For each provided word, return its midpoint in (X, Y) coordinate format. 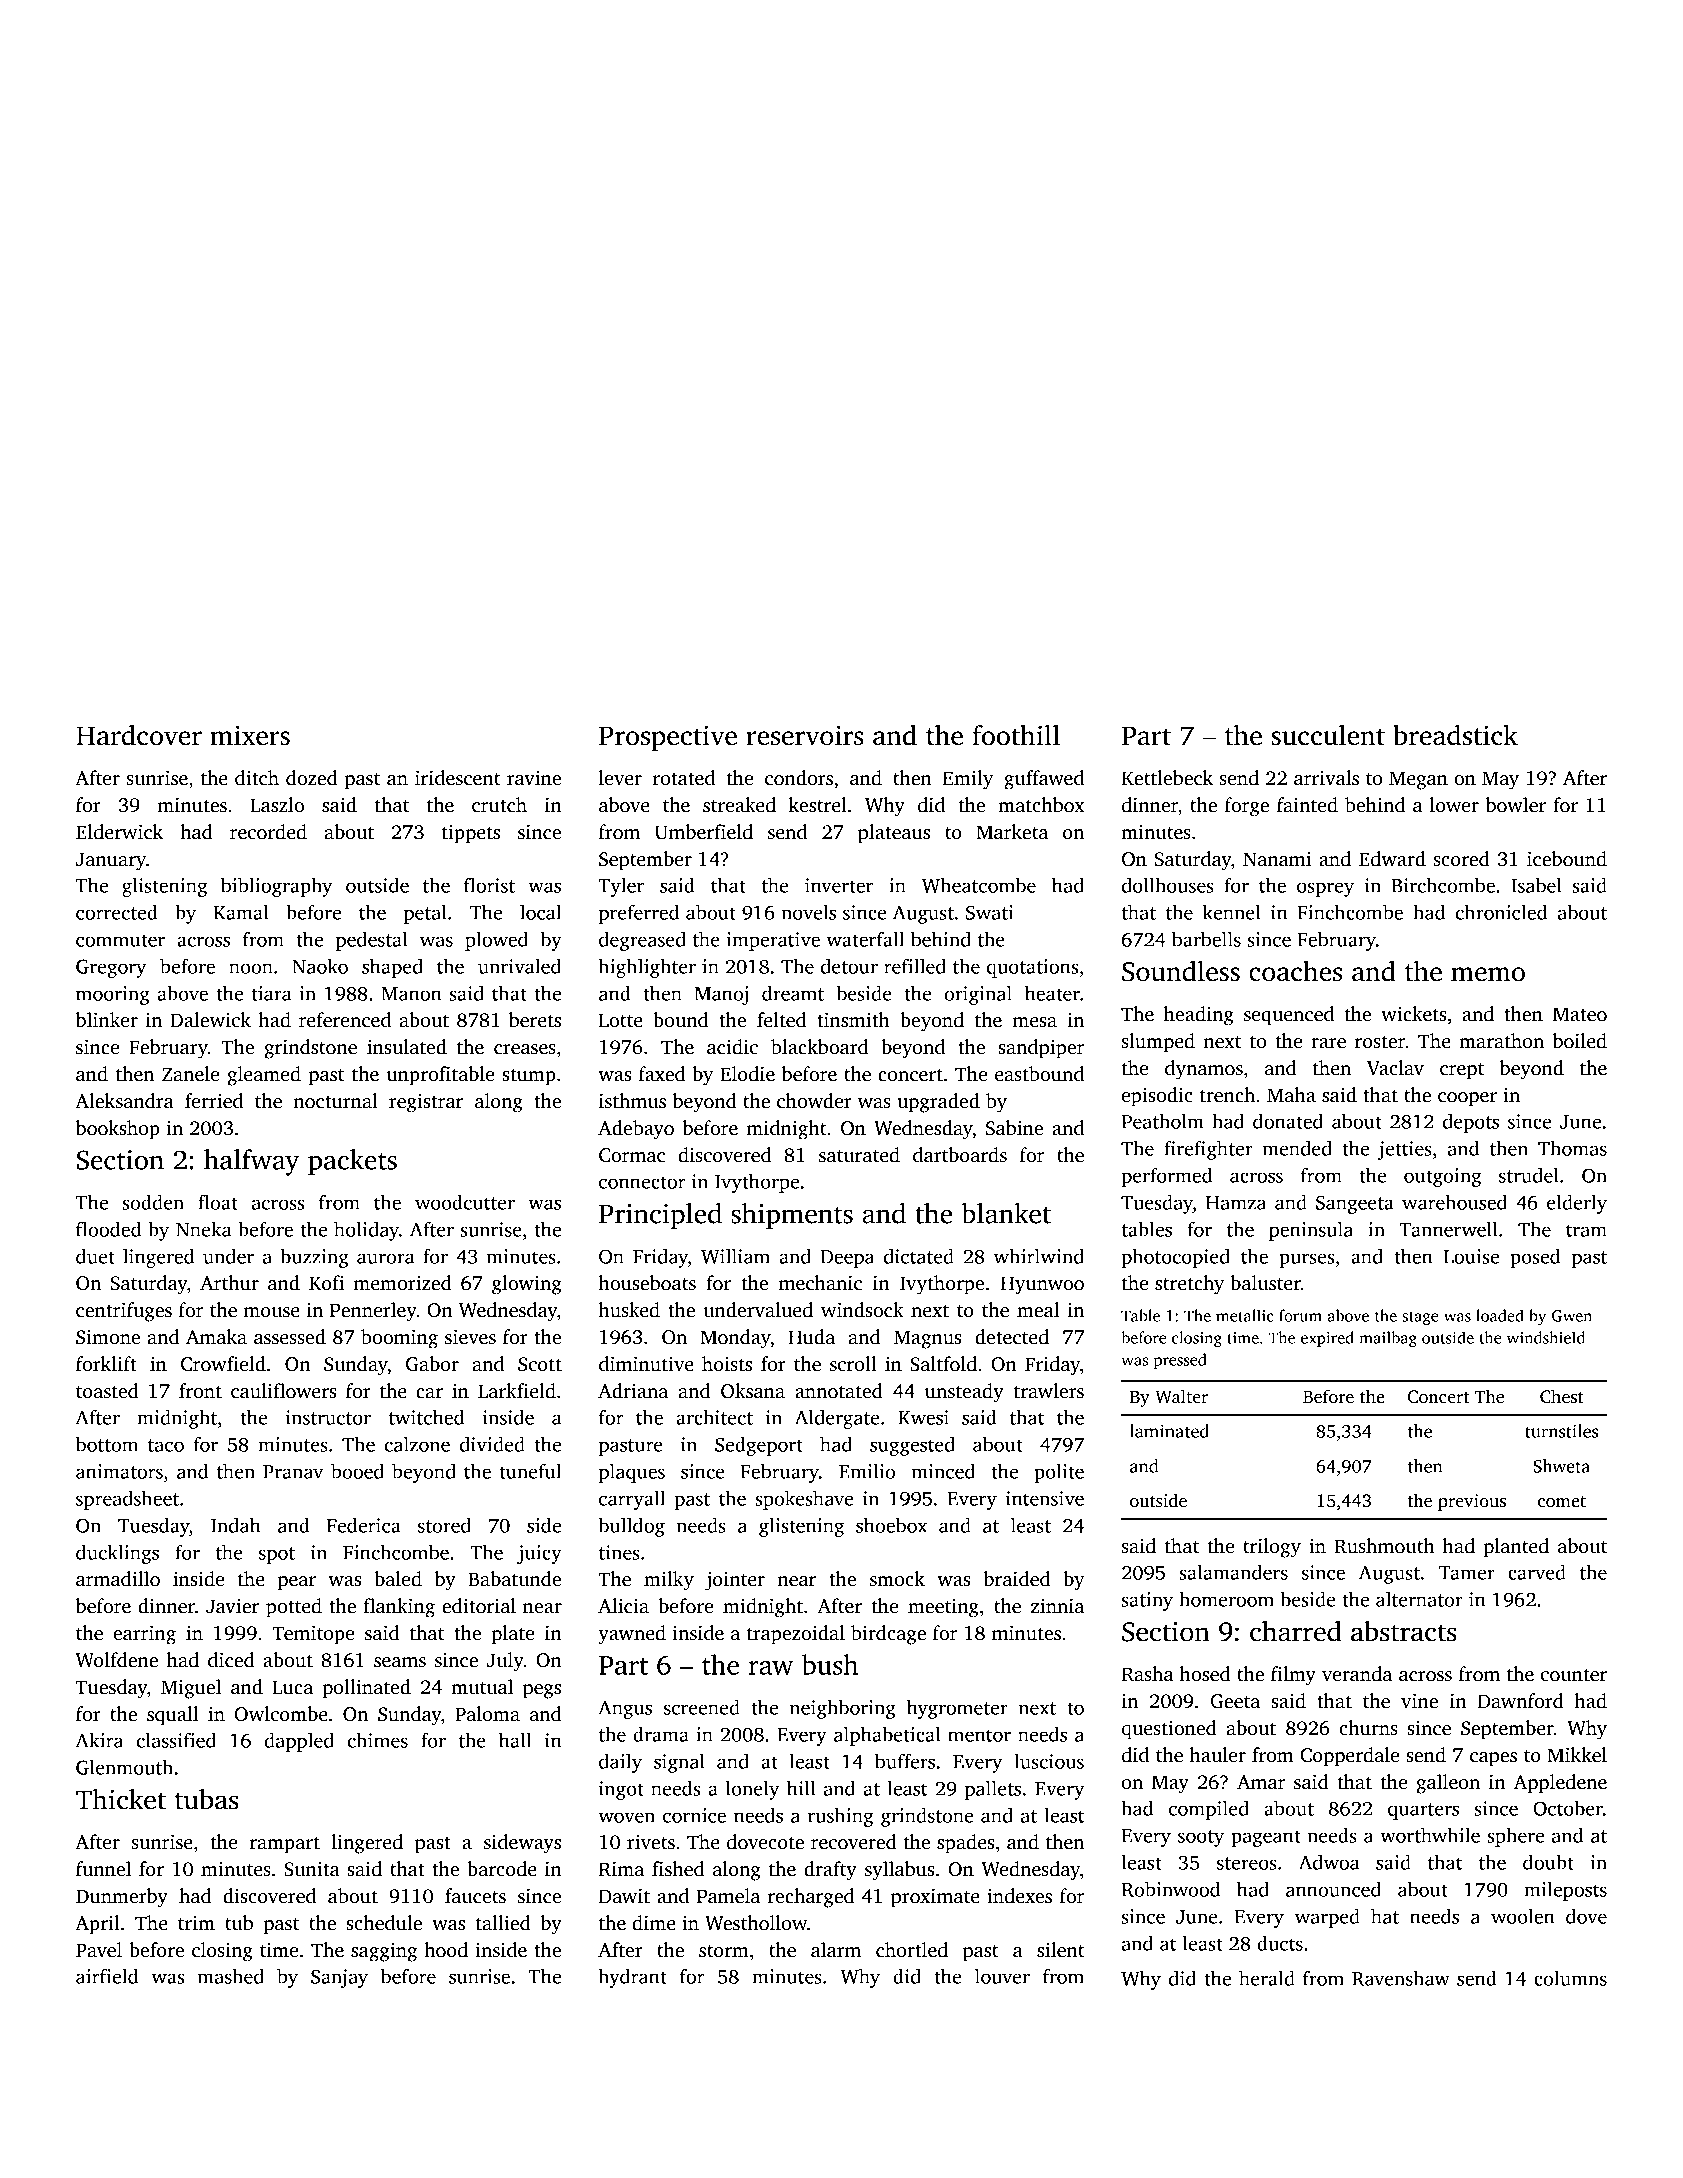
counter (1574, 1675)
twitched (426, 1417)
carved (1537, 1572)
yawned (632, 1635)
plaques (632, 1473)
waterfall (865, 939)
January (111, 861)
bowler (1516, 805)
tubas (206, 1799)
